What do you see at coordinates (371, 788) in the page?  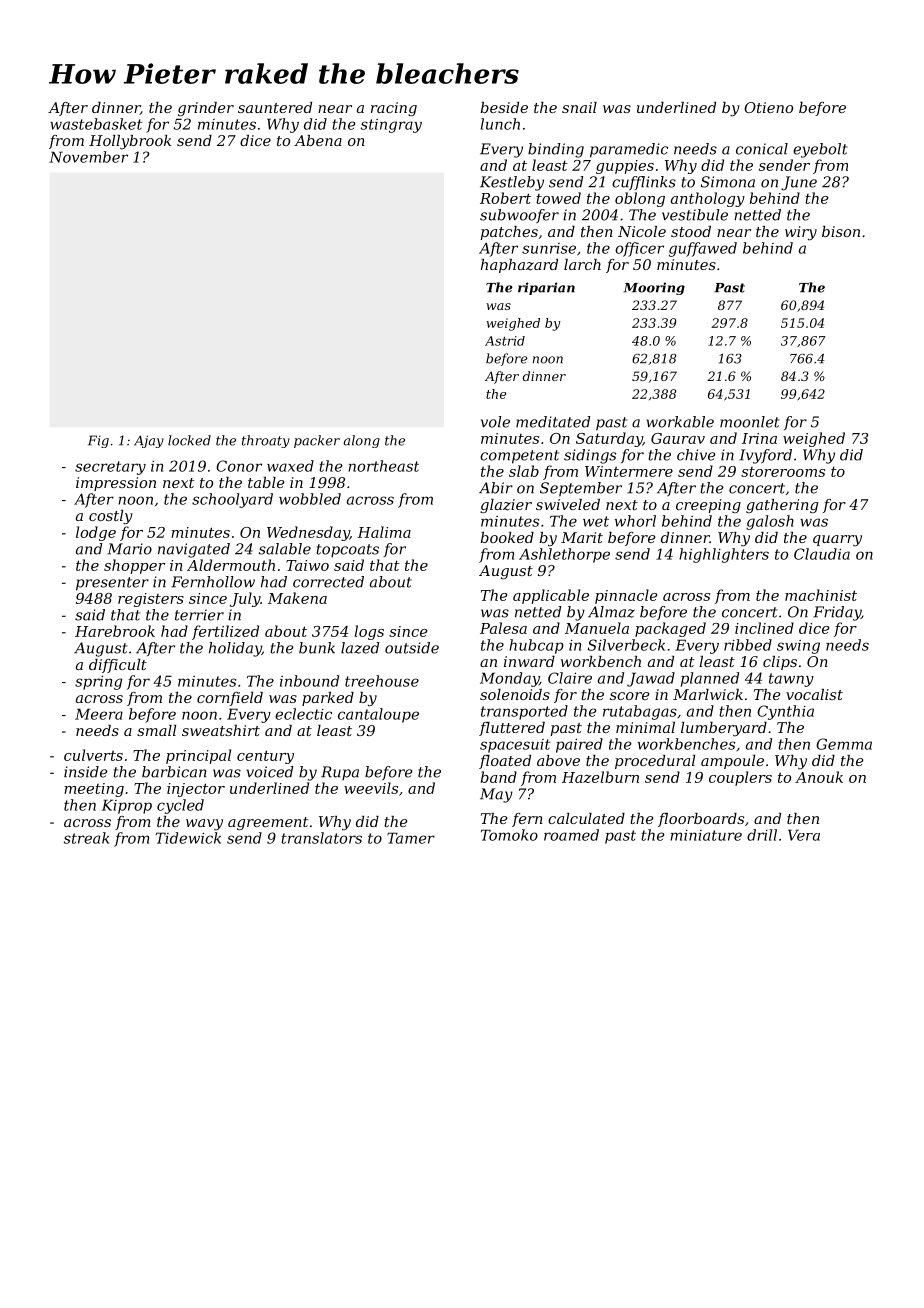 I see `weevils` at bounding box center [371, 788].
